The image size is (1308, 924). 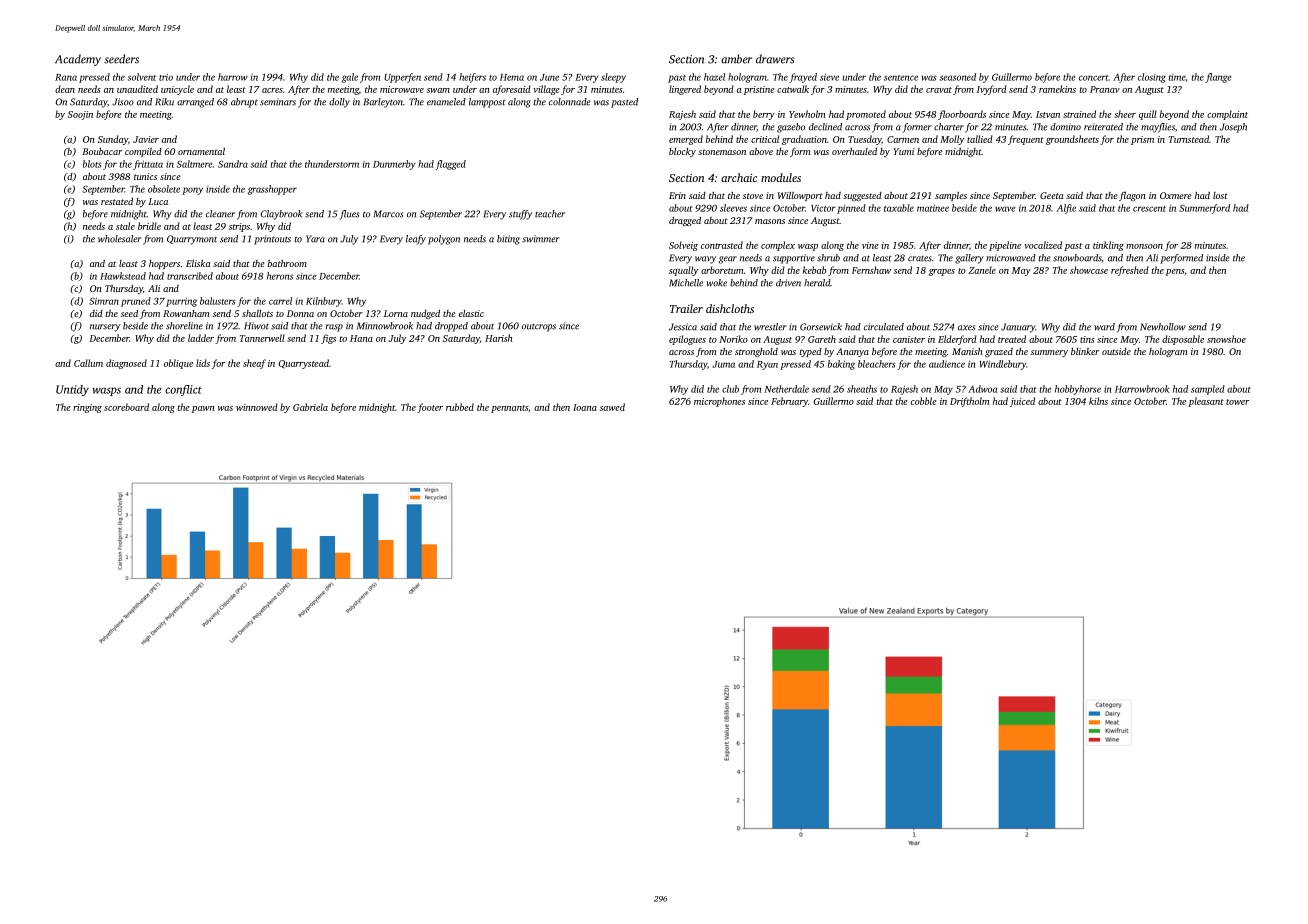 What do you see at coordinates (814, 270) in the page?
I see `kebab` at bounding box center [814, 270].
